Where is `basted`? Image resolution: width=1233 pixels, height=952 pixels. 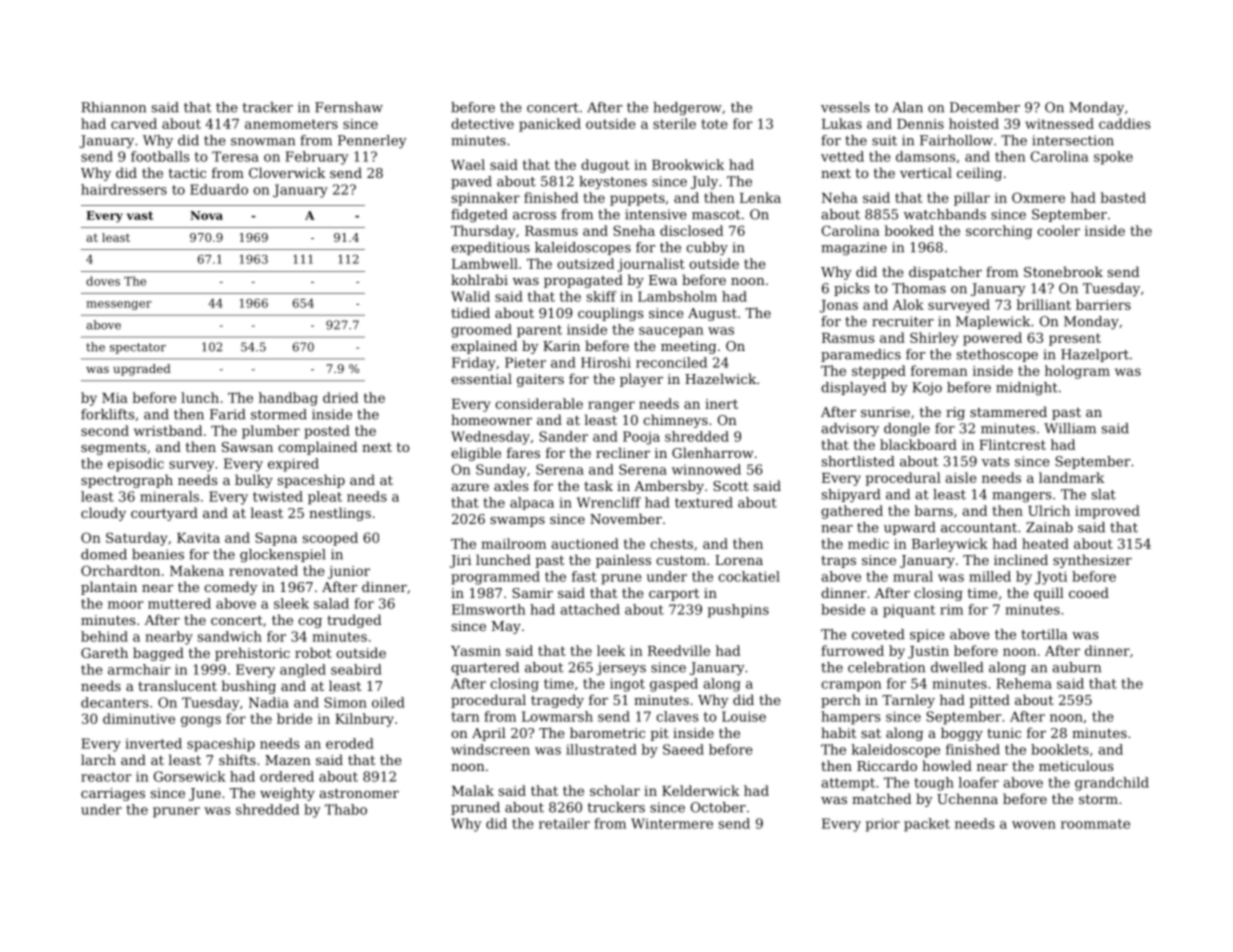 basted is located at coordinates (1123, 197).
